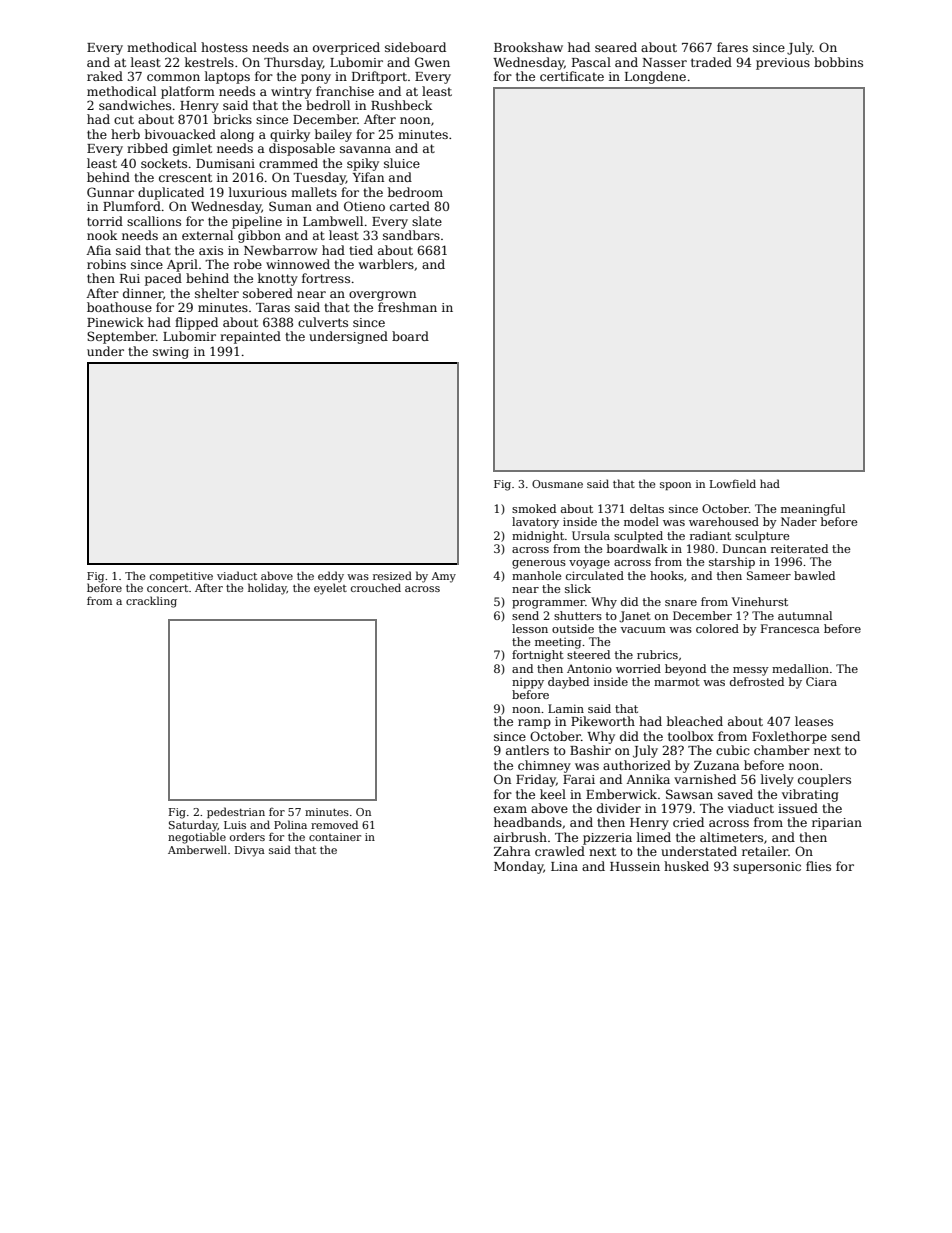 This page has width=952, height=1233. I want to click on hostess, so click(224, 47).
